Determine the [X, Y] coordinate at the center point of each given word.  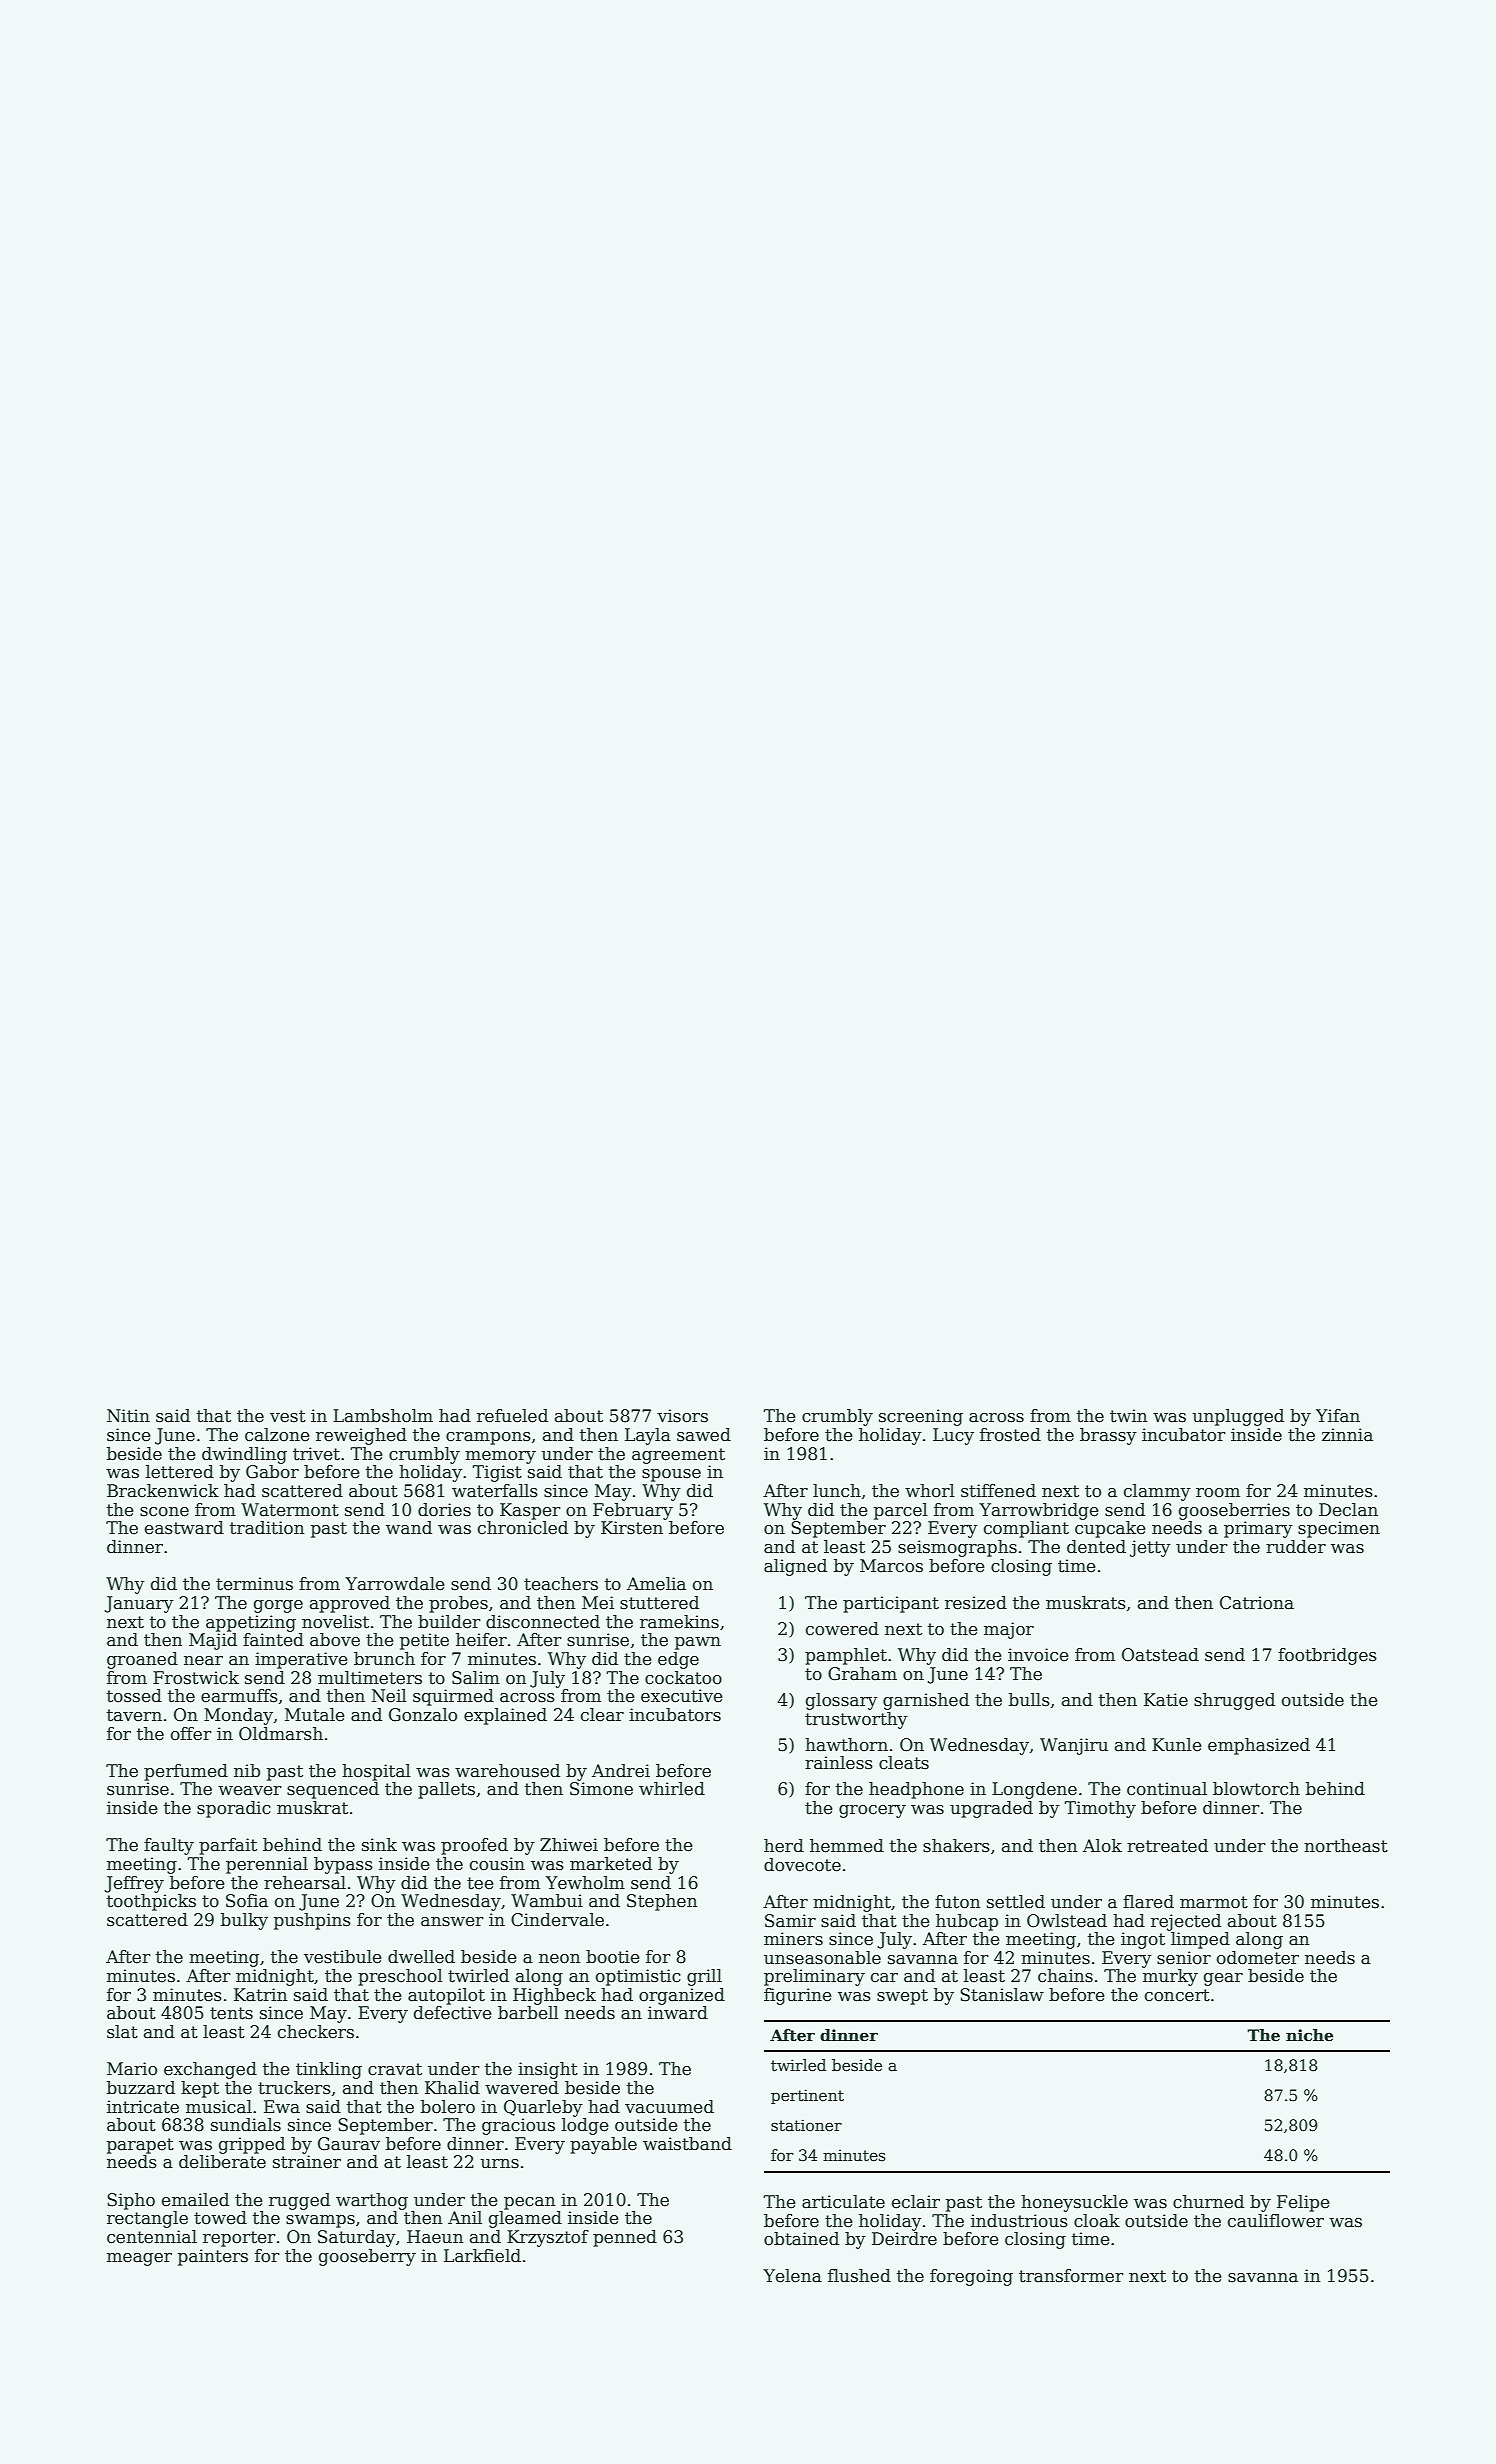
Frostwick [196, 1678]
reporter [239, 2239]
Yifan [1338, 1416]
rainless [839, 1763]
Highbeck [554, 1996]
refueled [512, 1416]
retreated [1167, 1846]
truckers [294, 2088]
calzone [277, 1435]
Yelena [792, 2276]
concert [1177, 1995]
